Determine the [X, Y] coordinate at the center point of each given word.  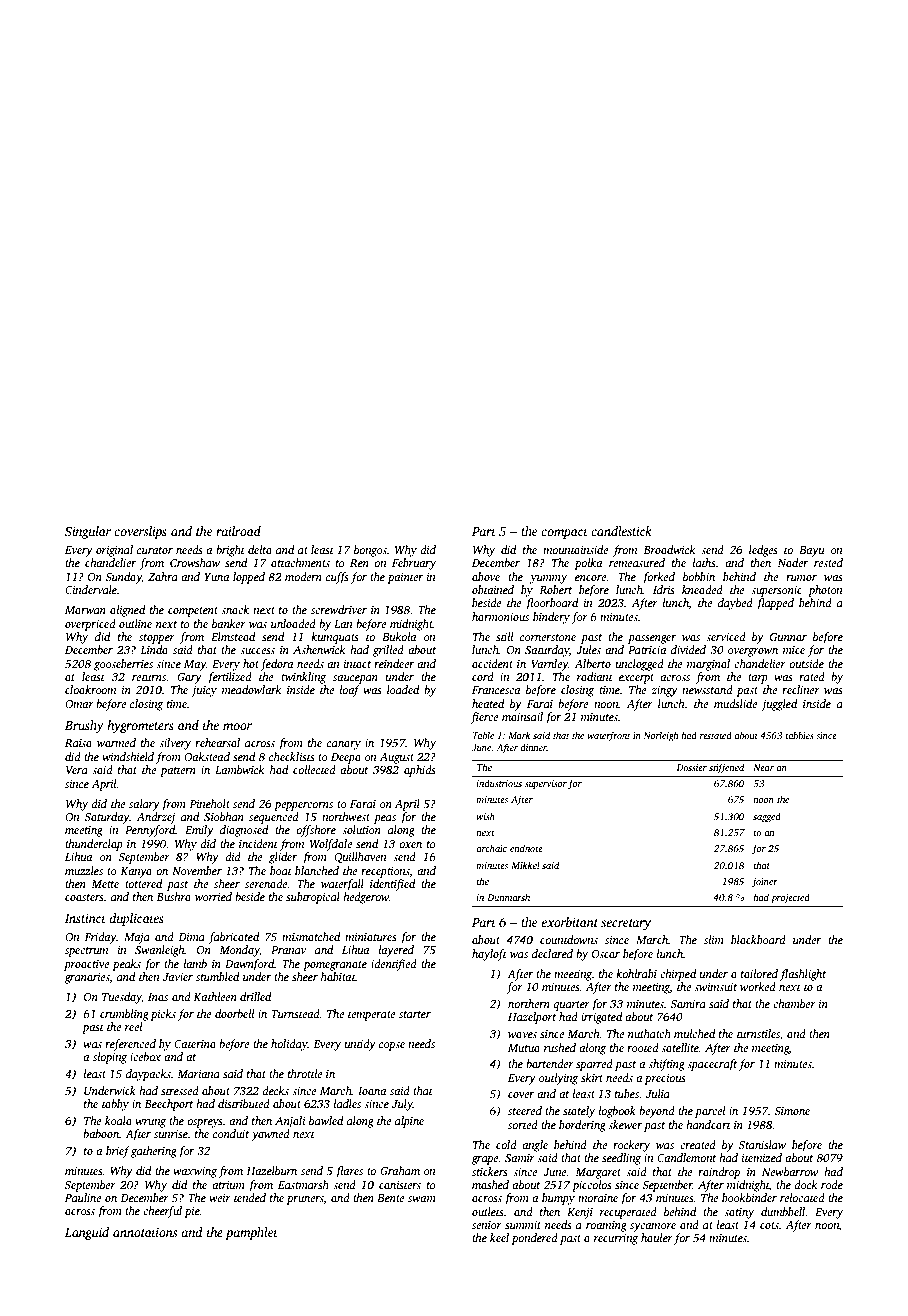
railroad [238, 531]
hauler [657, 1237]
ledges [763, 551]
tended [250, 1197]
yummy [548, 579]
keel [499, 1237]
